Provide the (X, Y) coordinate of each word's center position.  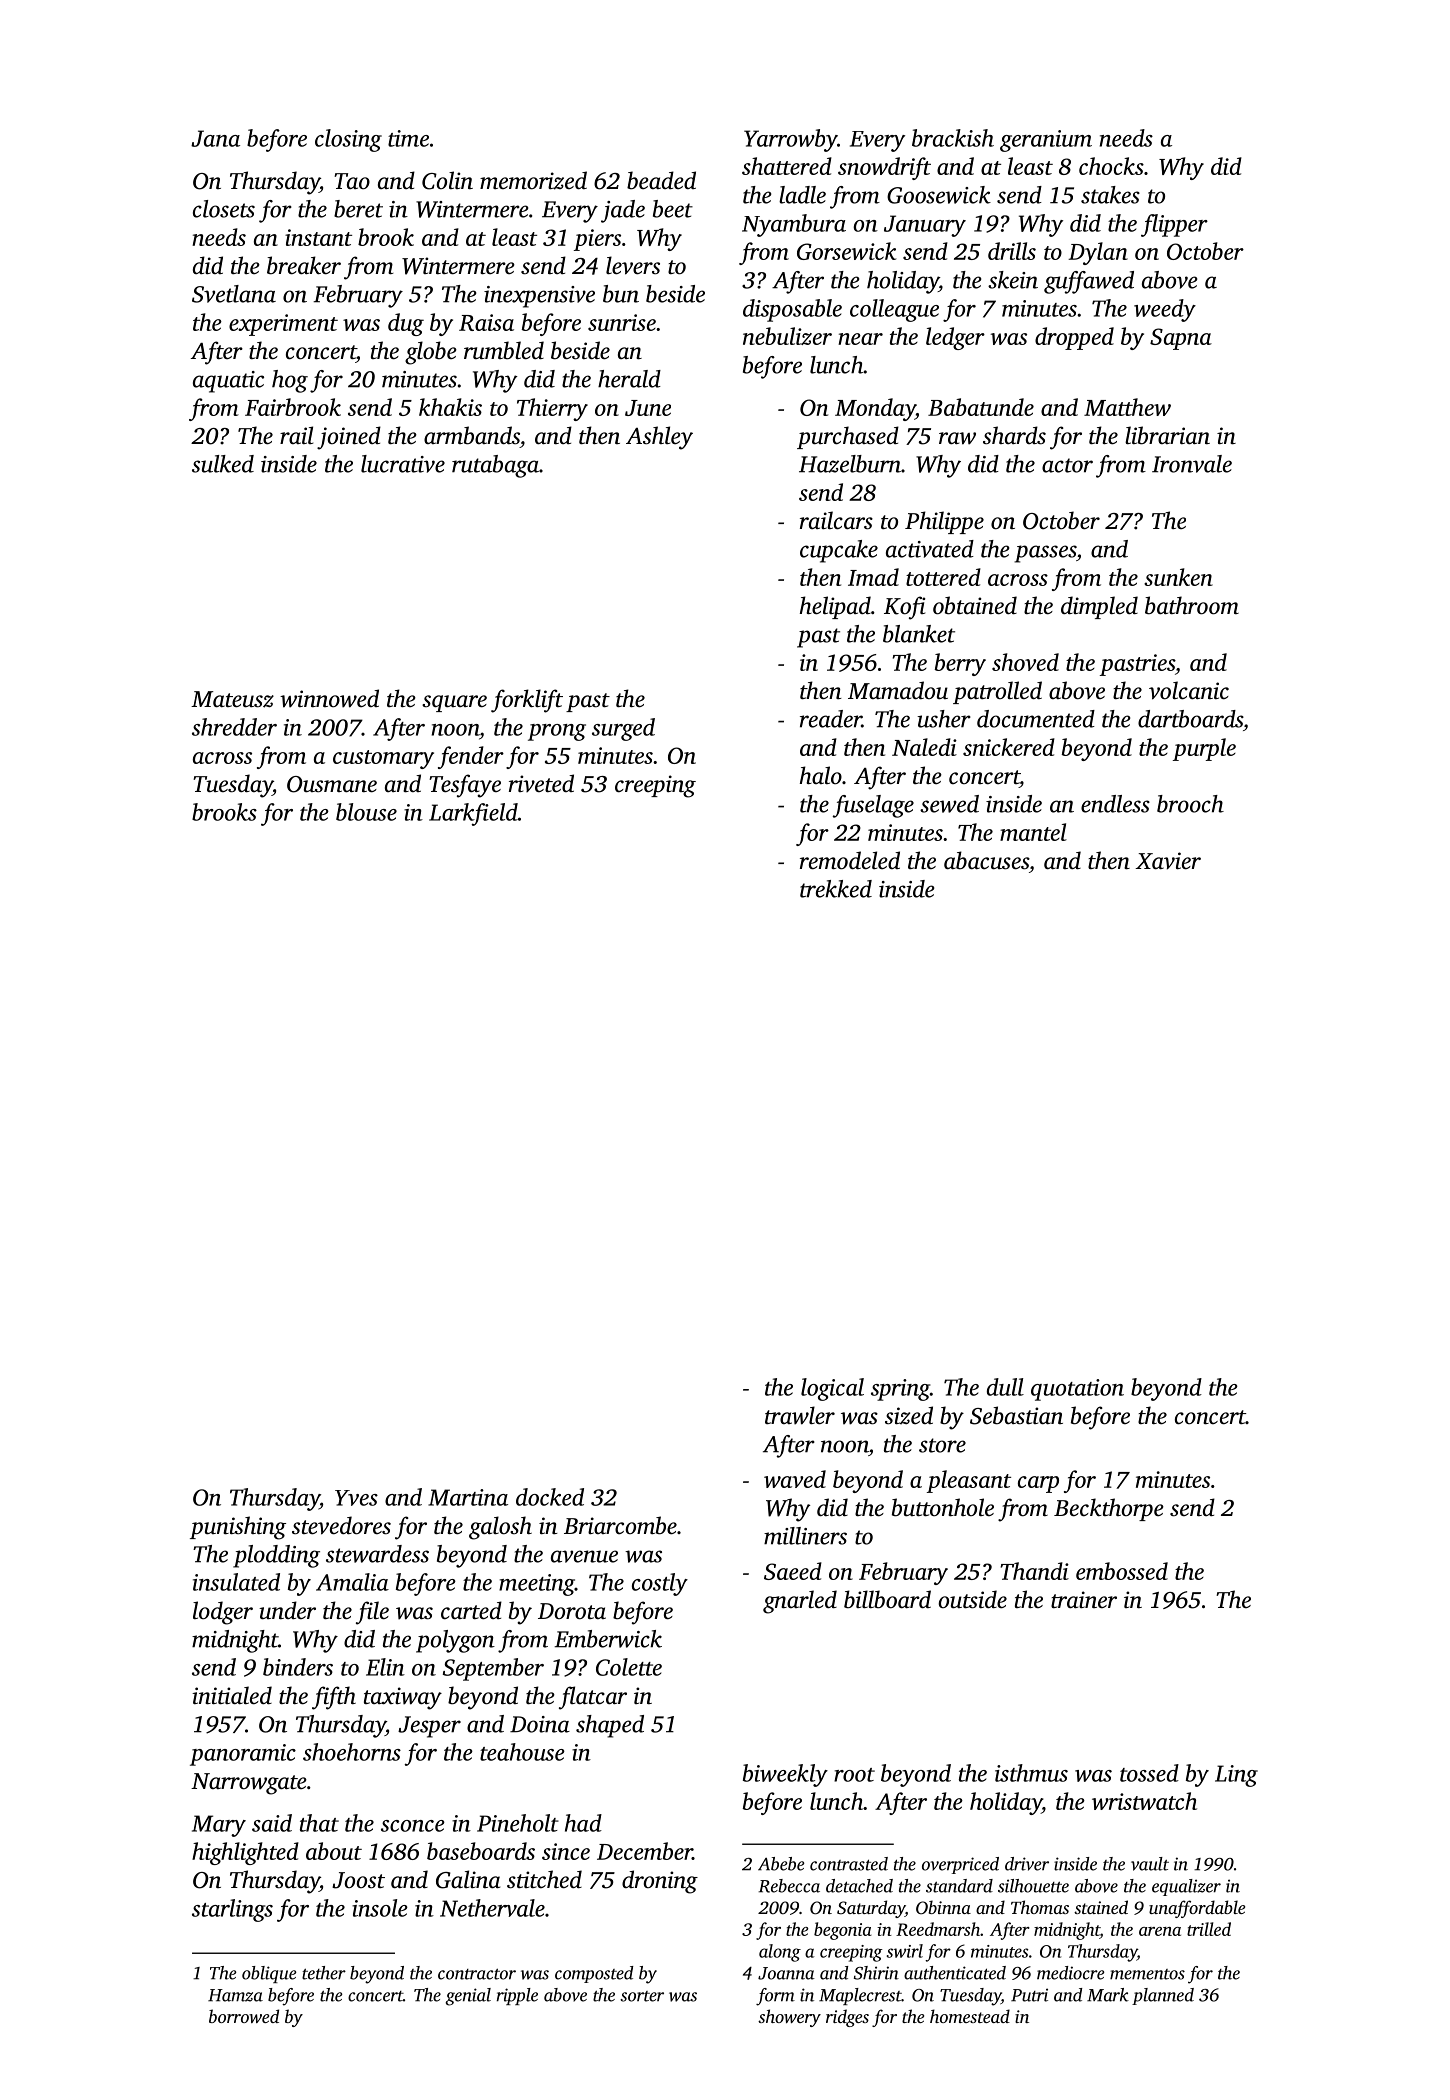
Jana (215, 138)
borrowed (244, 2016)
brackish (953, 138)
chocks (1111, 166)
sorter (642, 1996)
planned (1163, 1996)
